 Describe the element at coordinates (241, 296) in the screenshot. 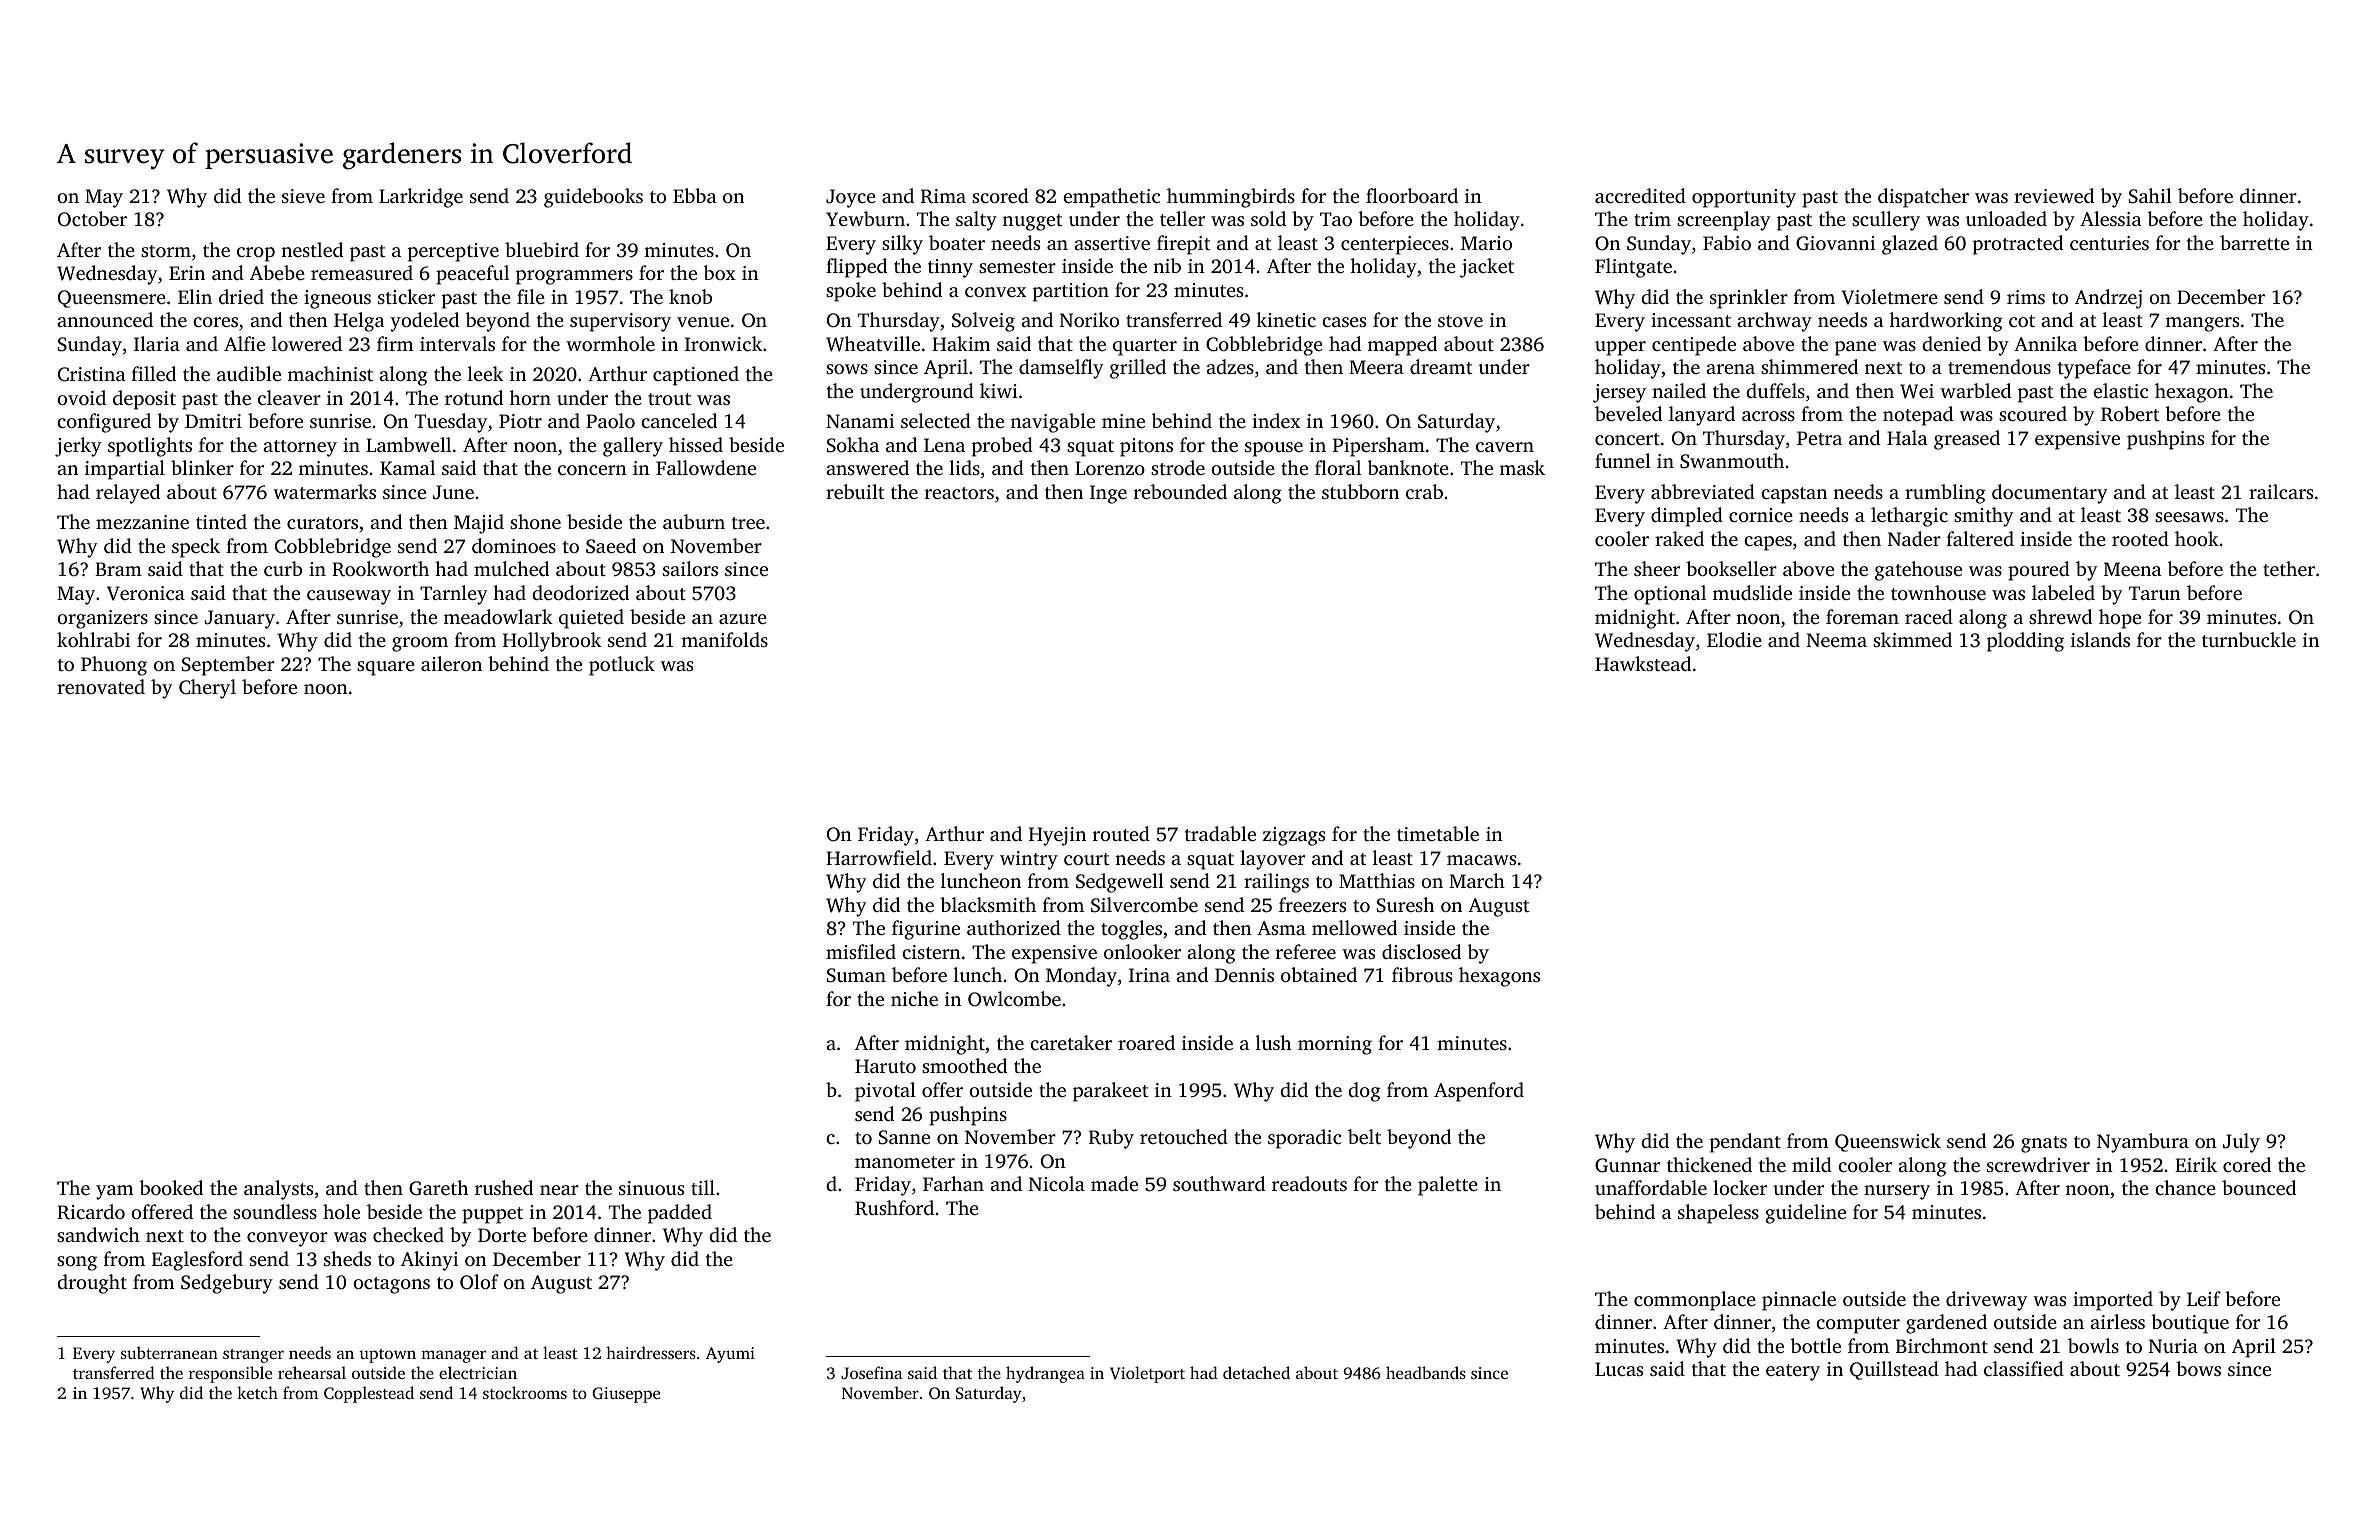

I see `dried` at that location.
